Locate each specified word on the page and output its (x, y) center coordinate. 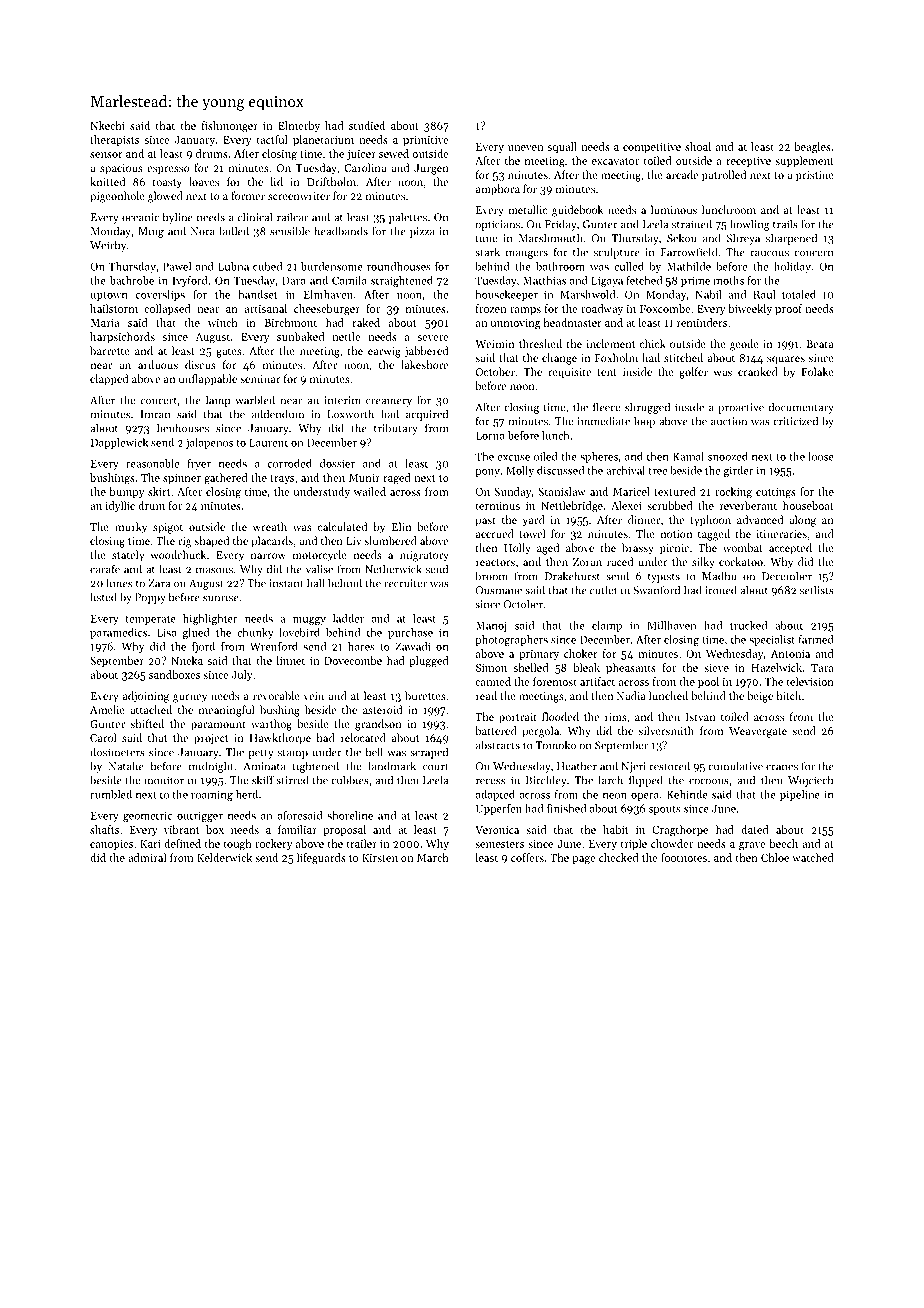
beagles (812, 148)
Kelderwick (224, 857)
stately (128, 556)
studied (367, 125)
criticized (795, 421)
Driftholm (331, 181)
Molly (520, 471)
